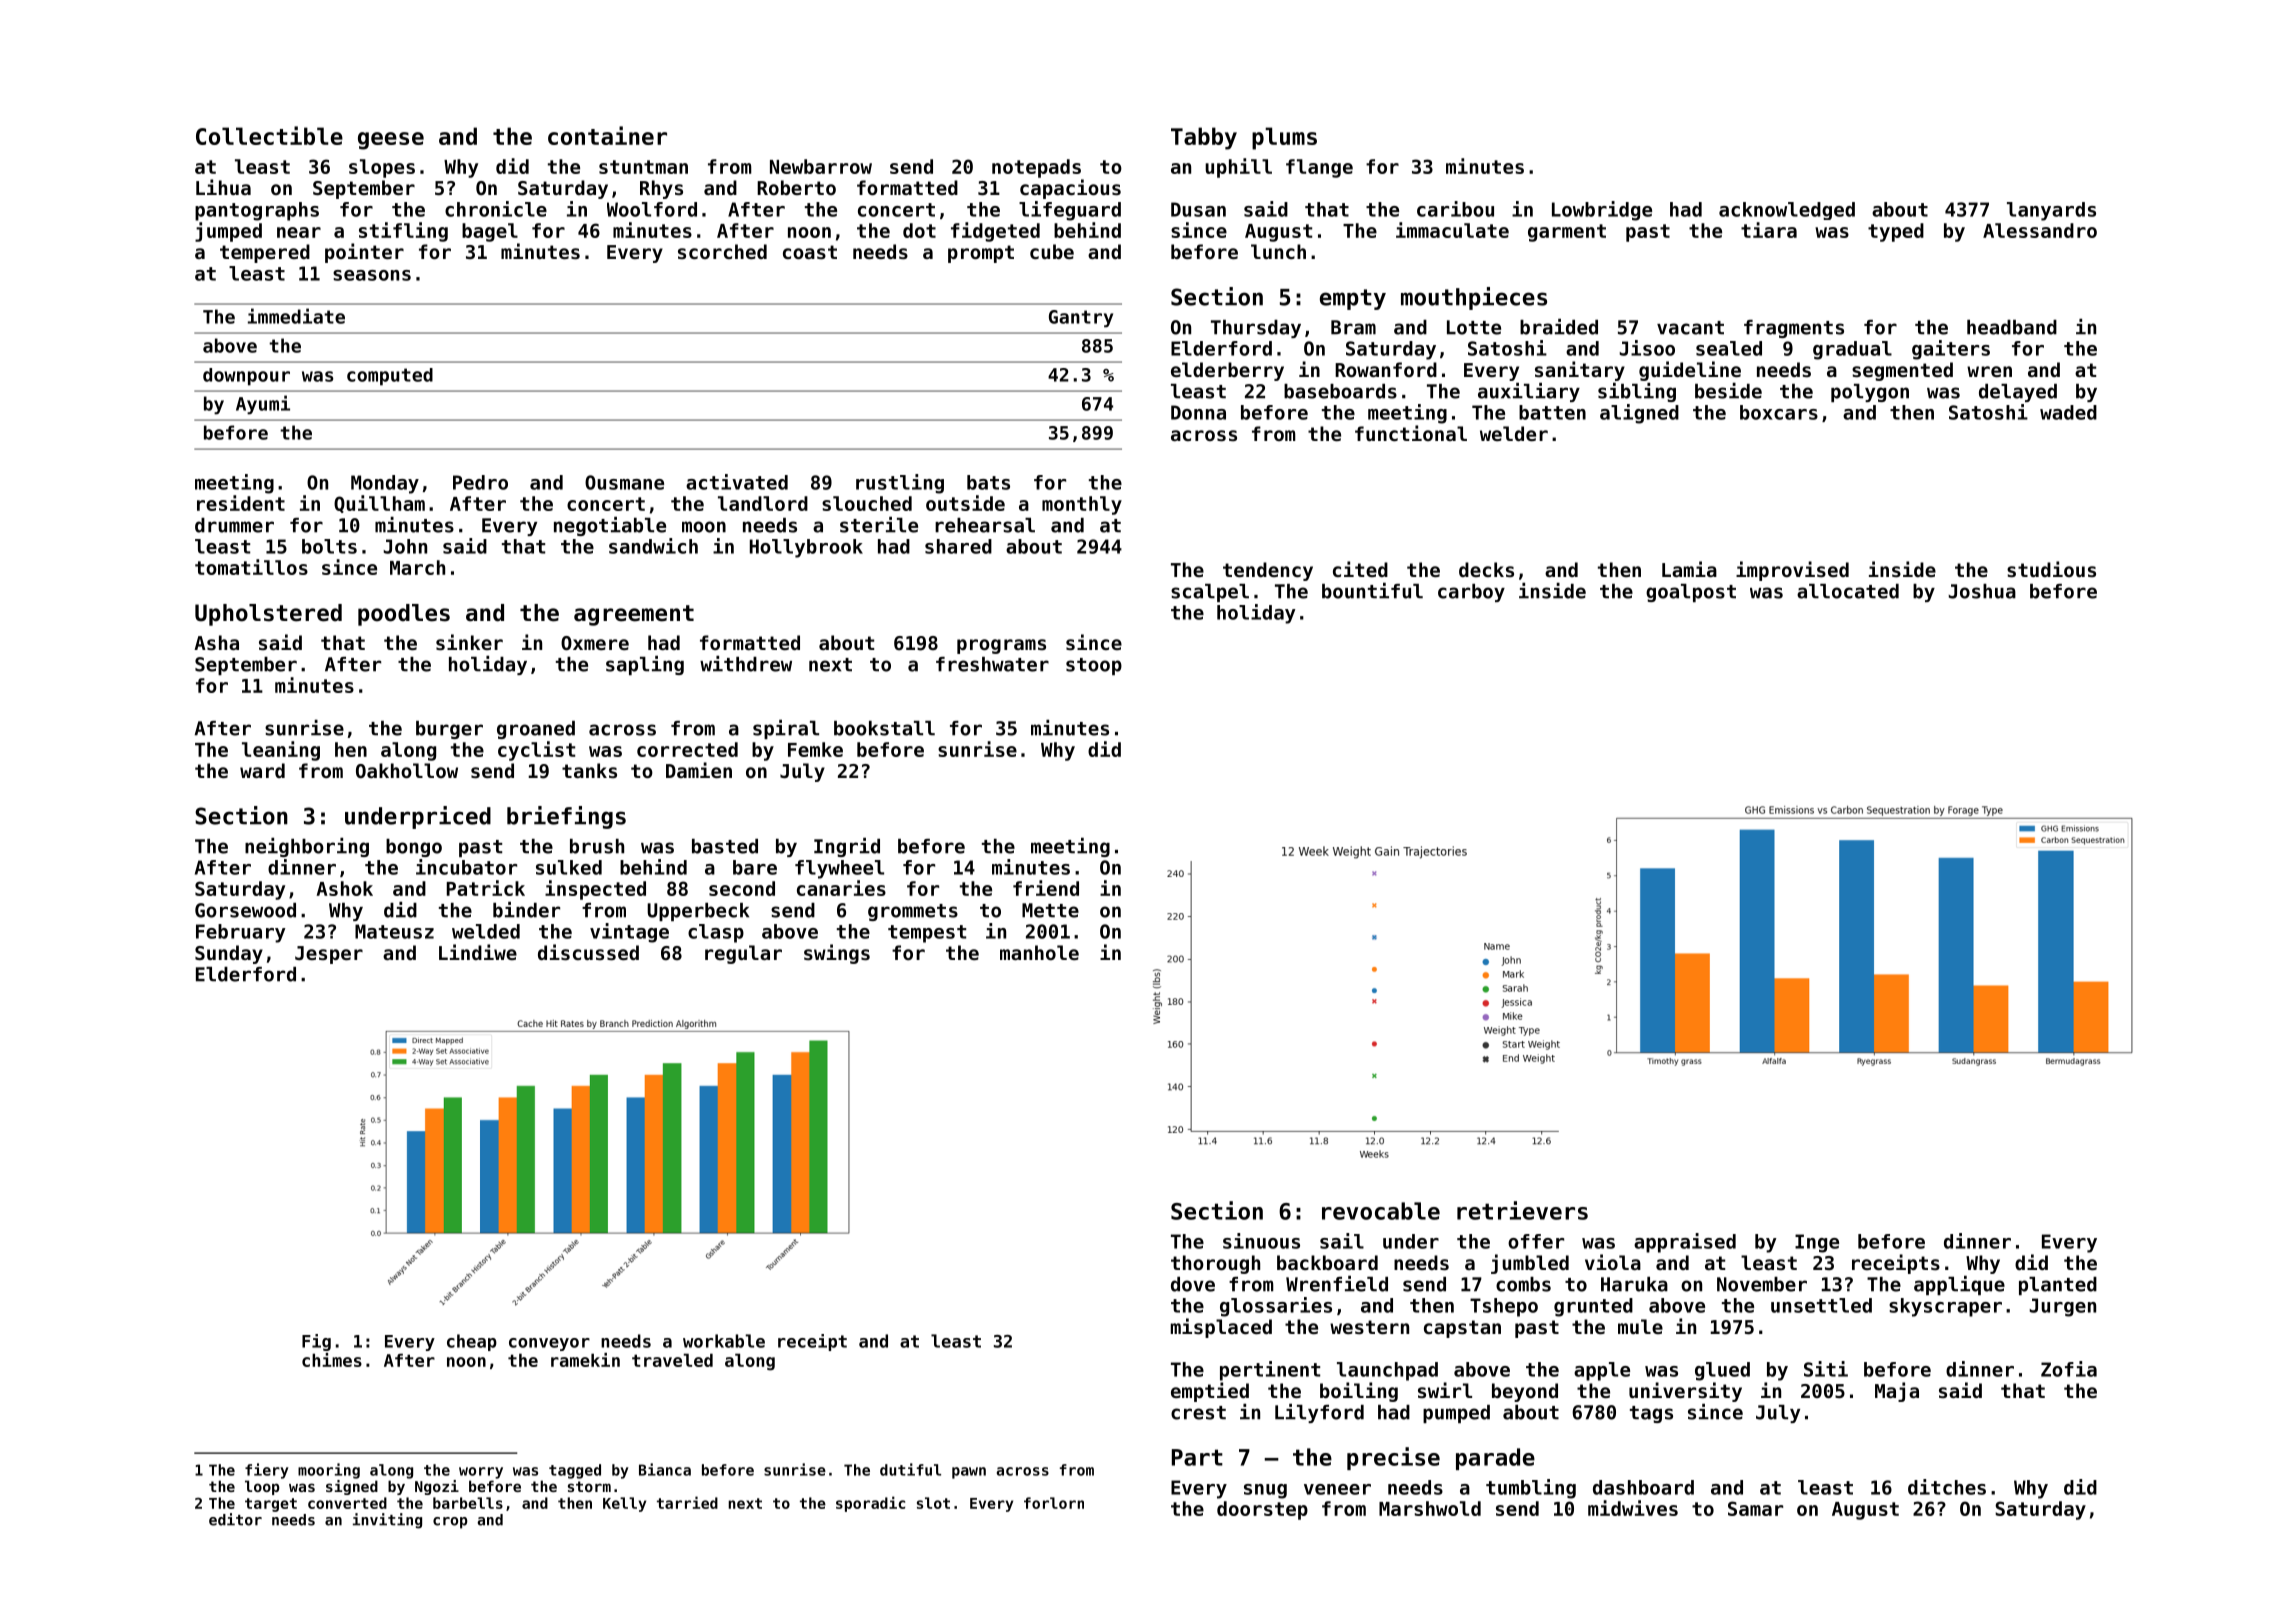 The height and width of the document is (1620, 2292). I want to click on empty, so click(1353, 299).
